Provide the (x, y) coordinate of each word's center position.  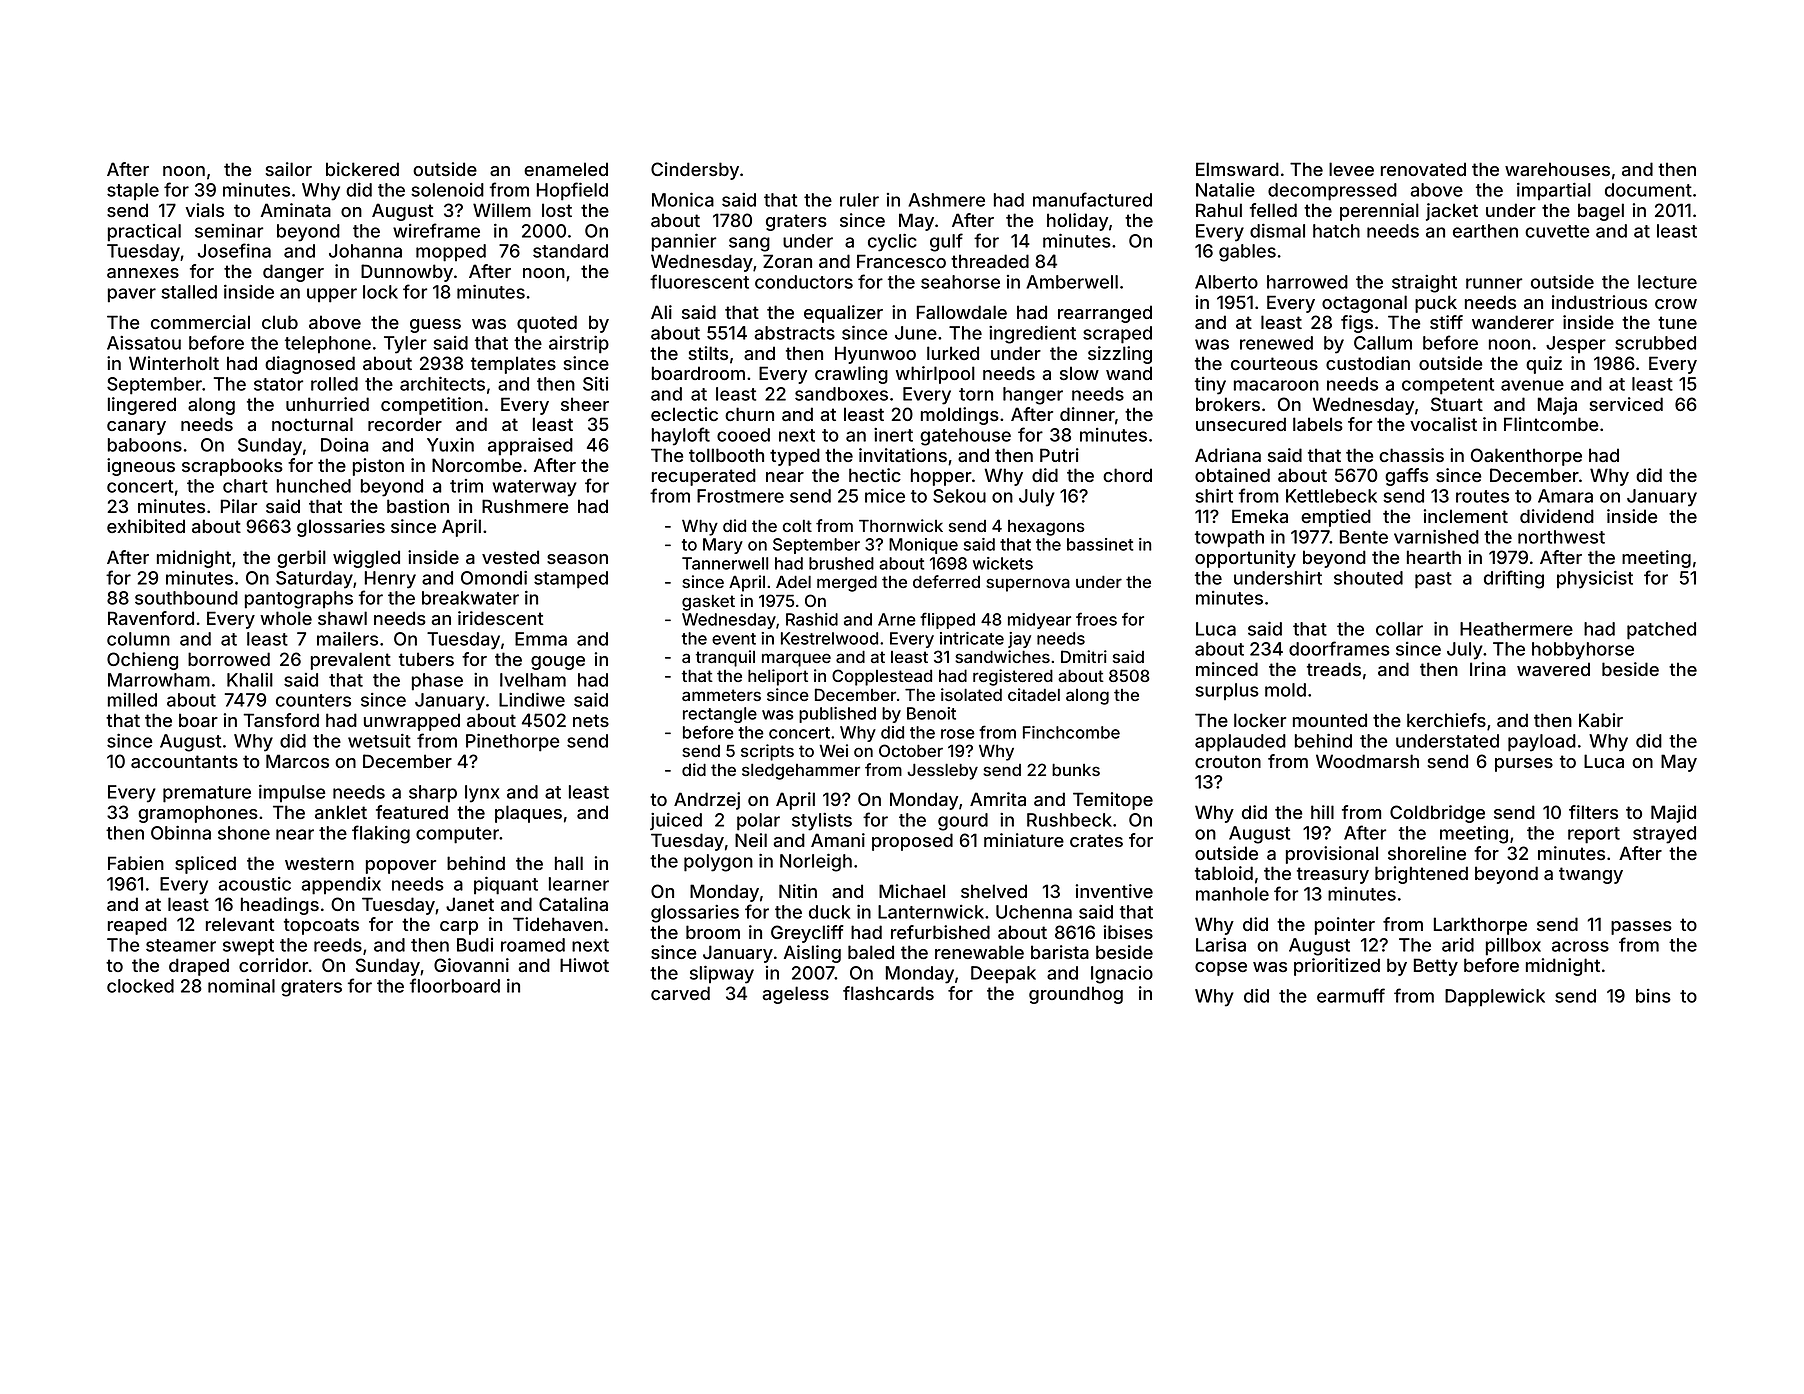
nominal (241, 985)
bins (1653, 996)
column (138, 639)
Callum (1383, 343)
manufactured (1092, 199)
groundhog (1076, 995)
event (734, 639)
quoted (547, 324)
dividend (1557, 516)
